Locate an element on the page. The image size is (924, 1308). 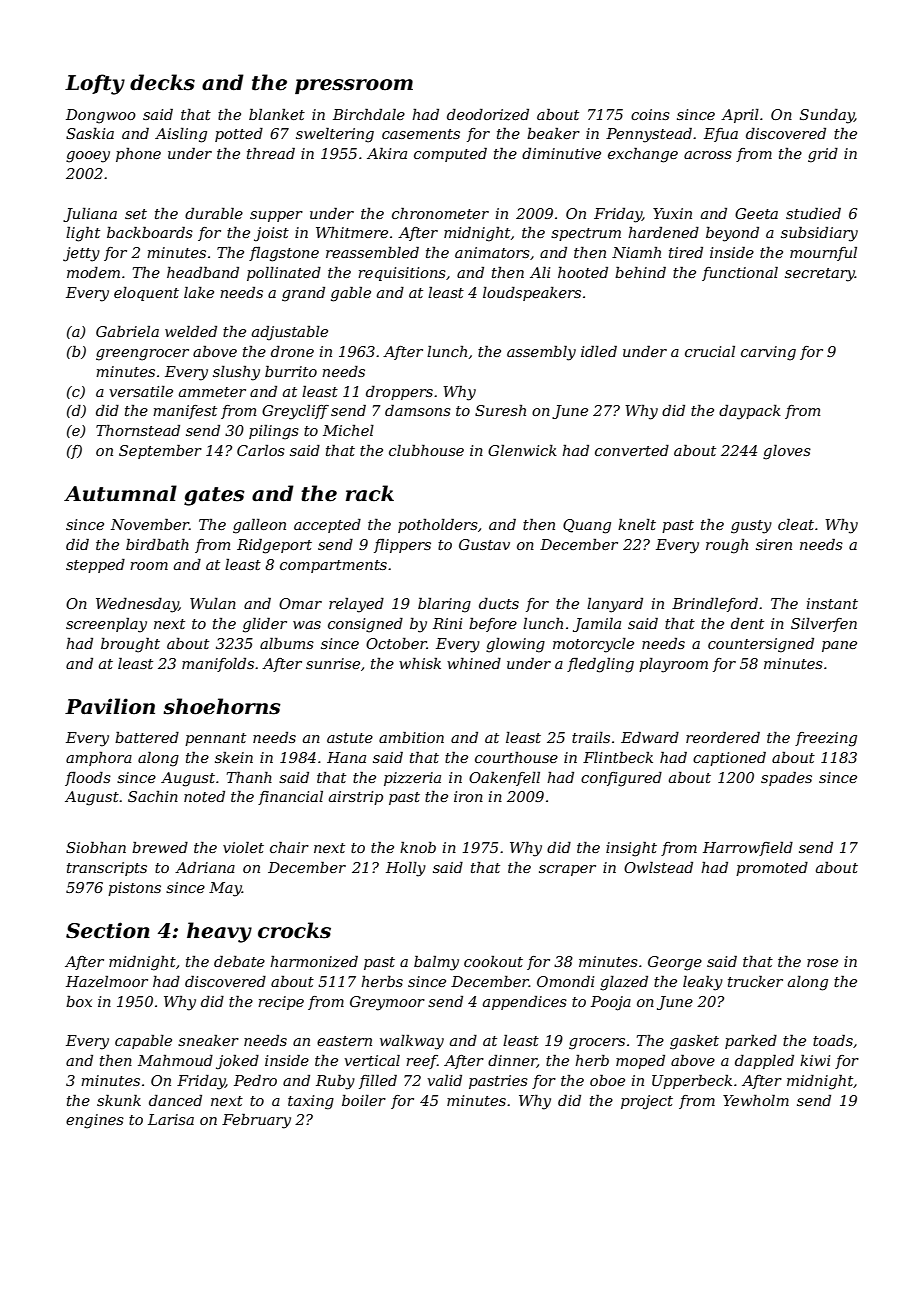
subsidiary is located at coordinates (819, 234).
